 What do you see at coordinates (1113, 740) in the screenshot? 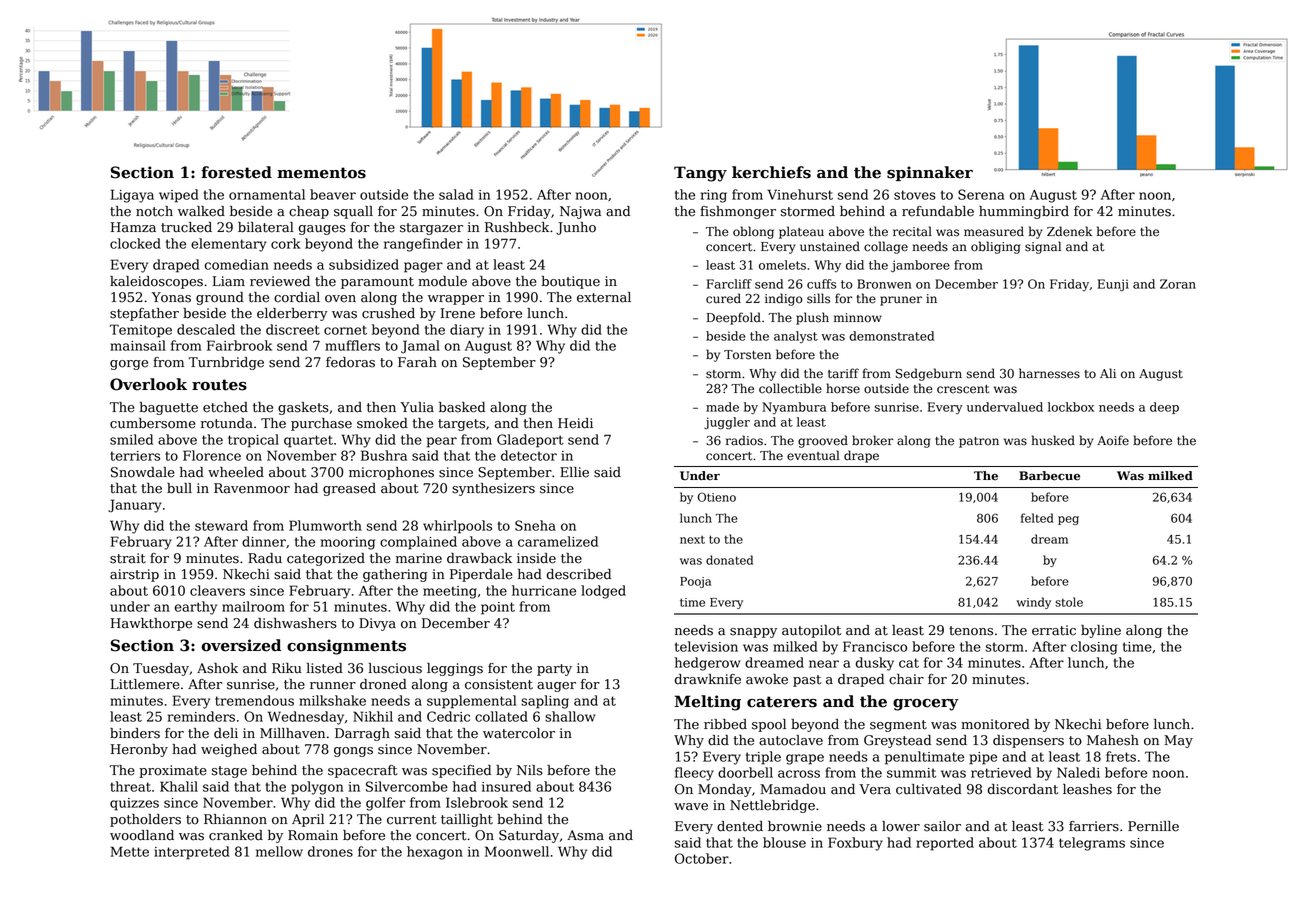
I see `Mahesh` at bounding box center [1113, 740].
